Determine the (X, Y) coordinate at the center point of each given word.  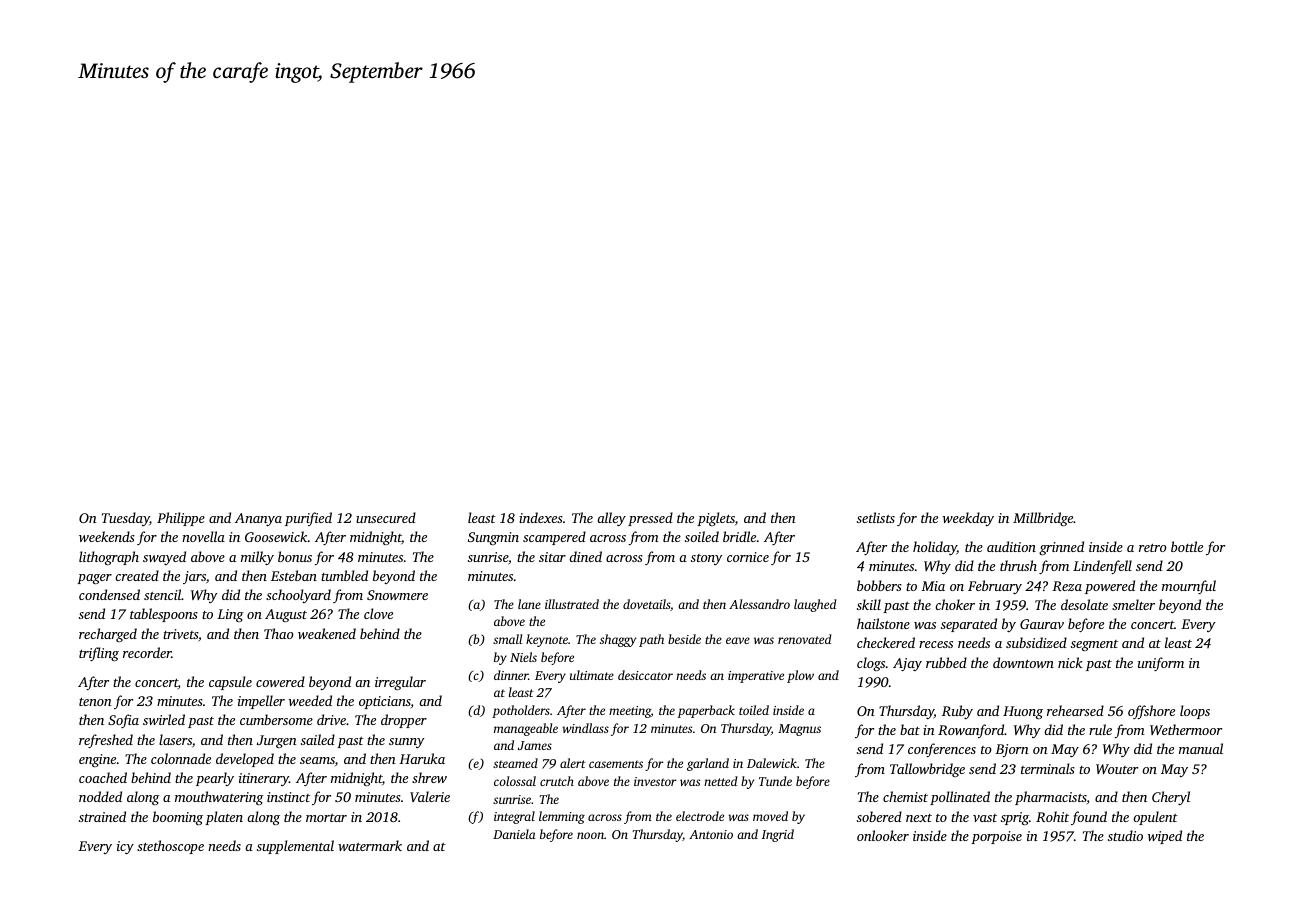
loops (1195, 712)
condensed (109, 594)
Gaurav (1042, 624)
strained (102, 816)
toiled (754, 710)
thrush (1018, 565)
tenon (95, 702)
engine (97, 760)
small (507, 639)
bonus (295, 556)
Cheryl (1171, 798)
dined (585, 556)
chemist (905, 796)
